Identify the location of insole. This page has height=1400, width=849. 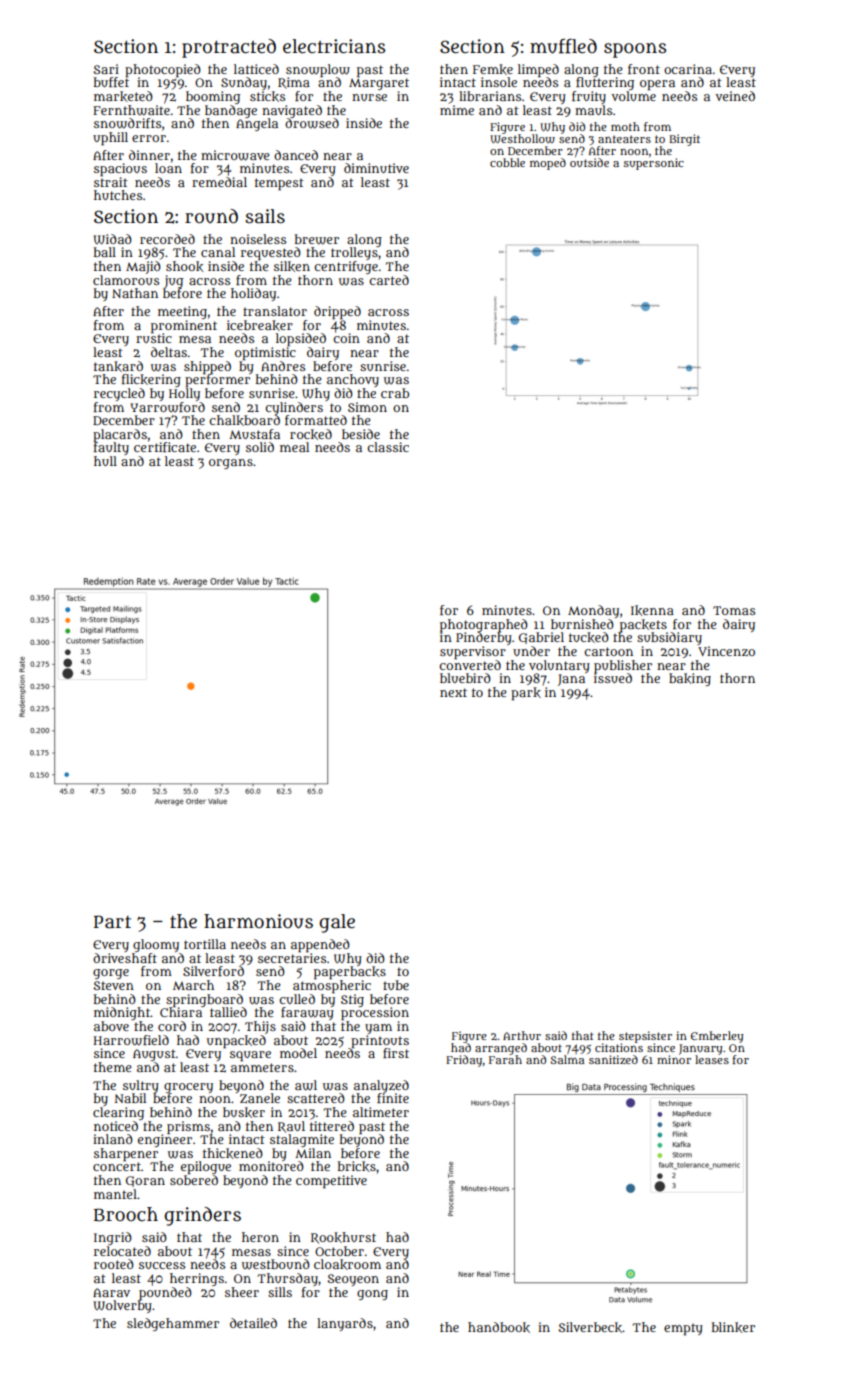
(499, 82).
